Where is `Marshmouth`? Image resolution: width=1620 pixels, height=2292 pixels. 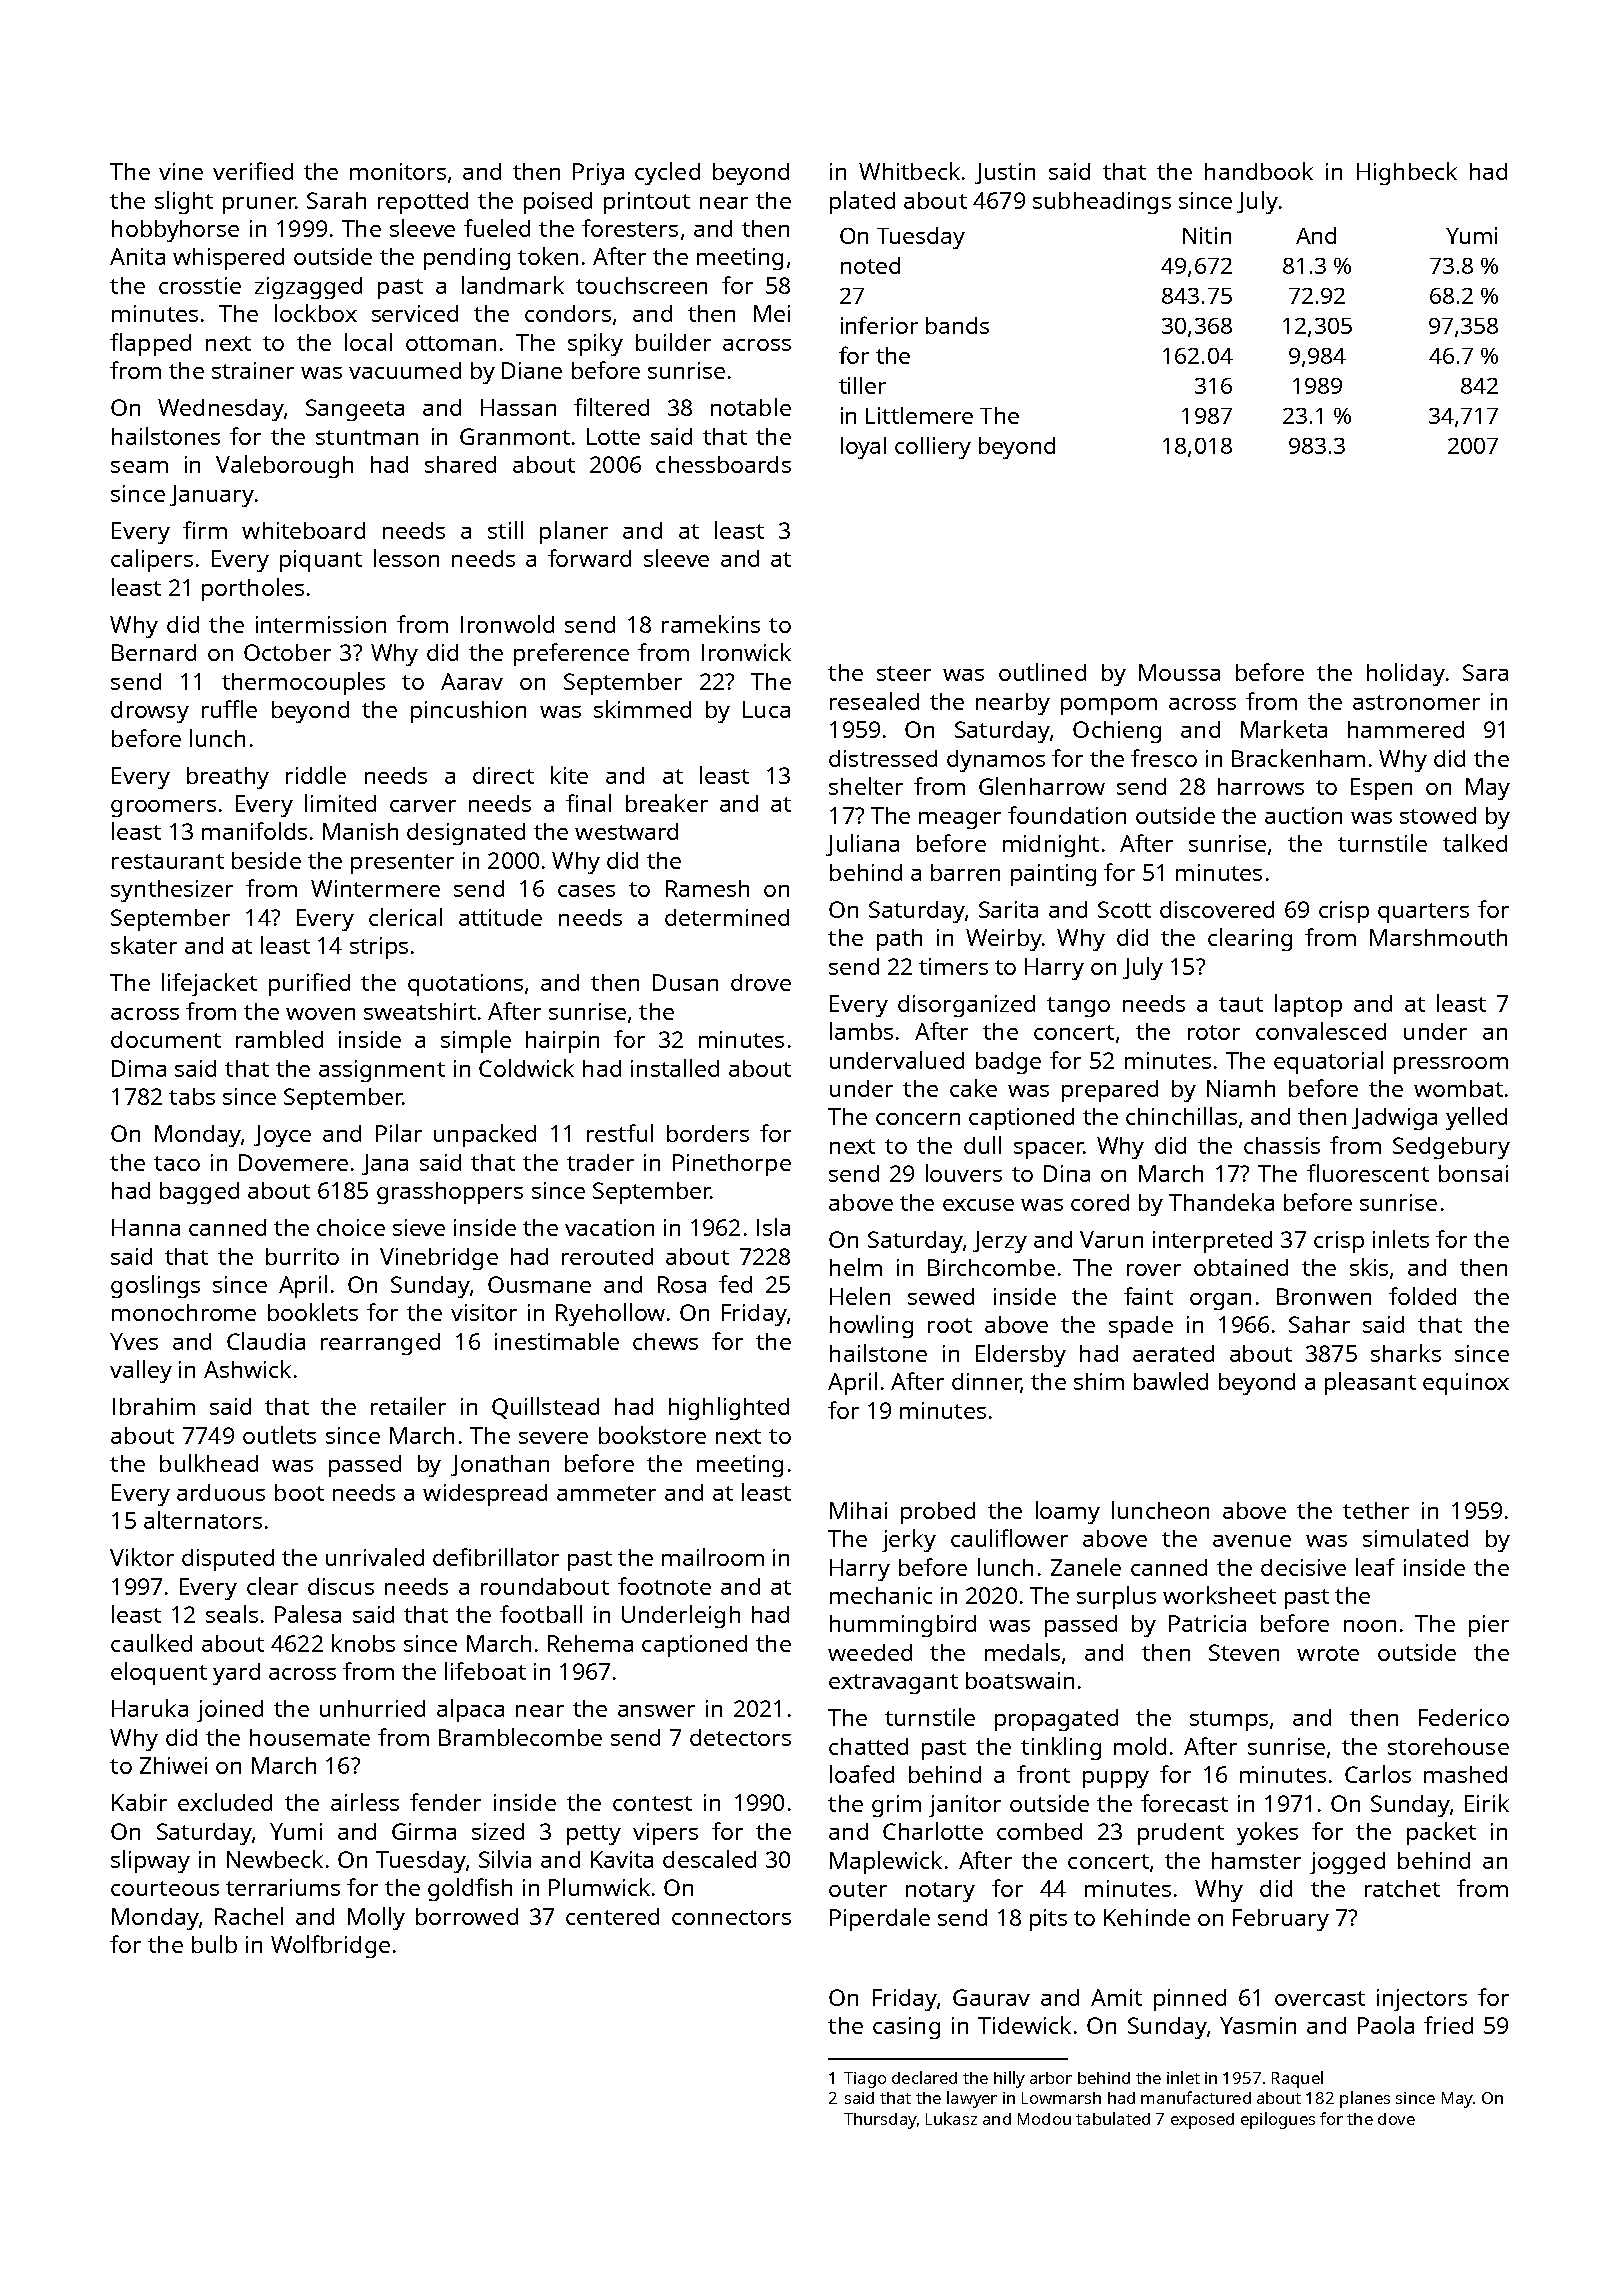 Marshmouth is located at coordinates (1438, 937).
